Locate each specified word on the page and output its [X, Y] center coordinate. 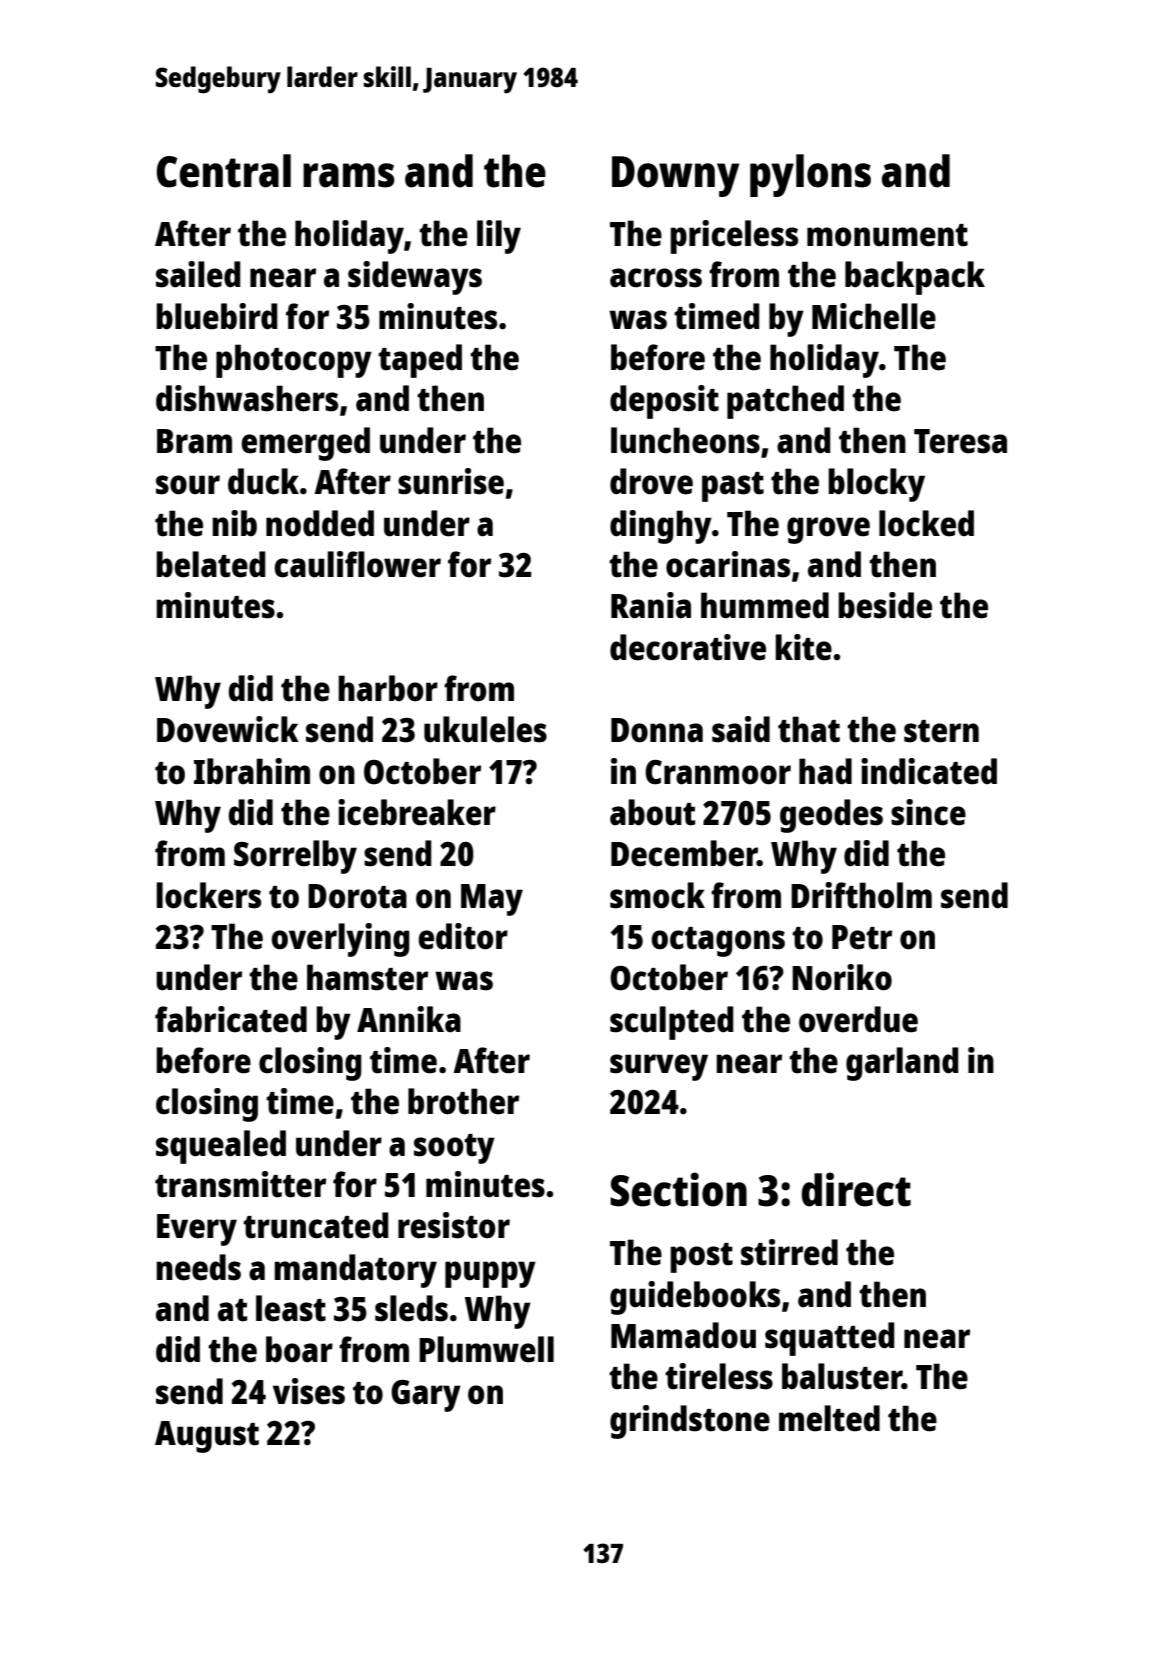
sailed [198, 274]
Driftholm [861, 895]
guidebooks [695, 1298]
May [492, 900]
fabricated [231, 1019]
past [733, 487]
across [656, 278]
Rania [651, 605]
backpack [915, 278]
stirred [789, 1252]
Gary [426, 1396]
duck [263, 481]
